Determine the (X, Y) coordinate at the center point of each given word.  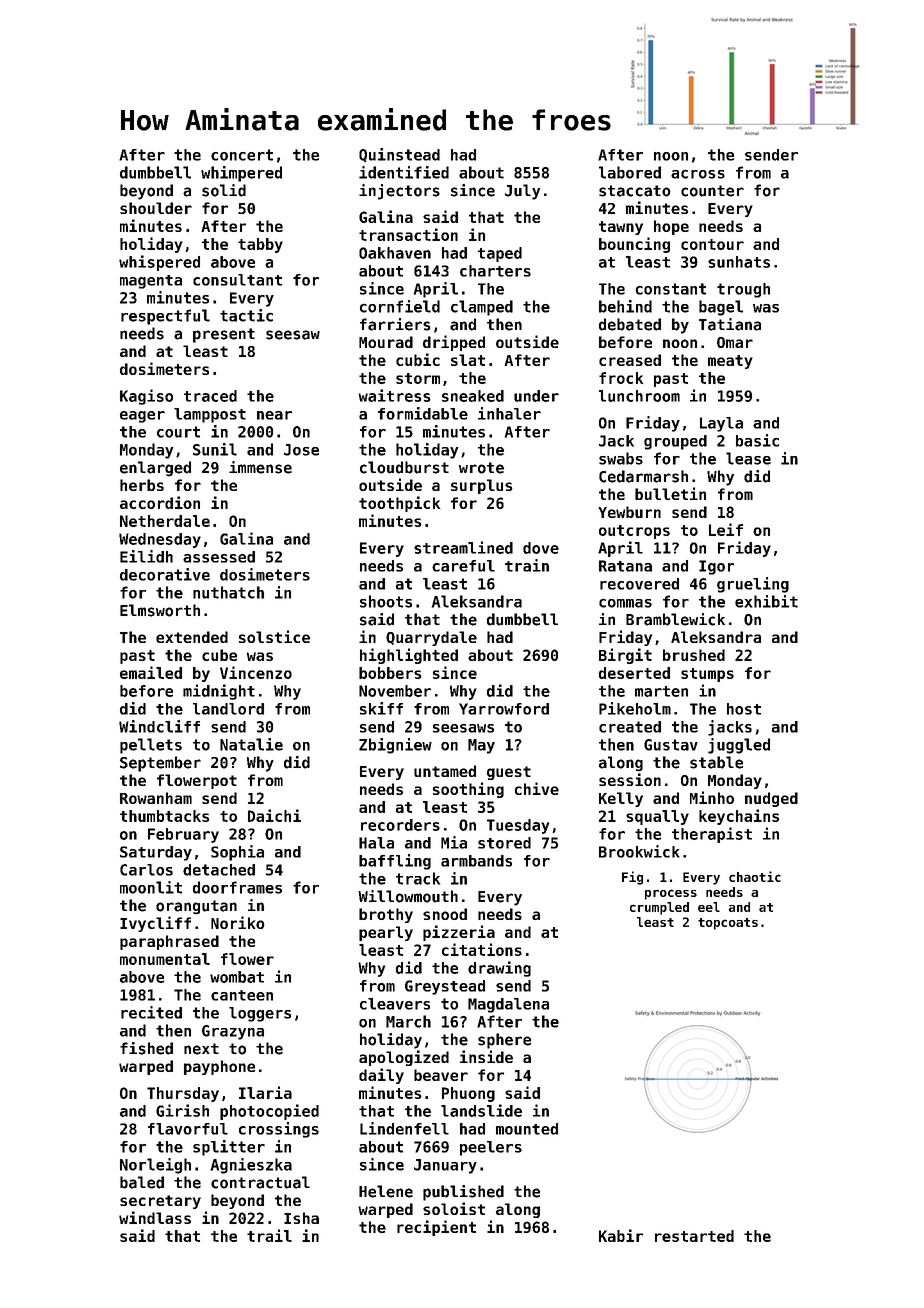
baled (142, 1182)
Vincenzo (256, 672)
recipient (436, 1228)
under (536, 396)
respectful (165, 317)
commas (625, 603)
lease (748, 458)
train (527, 565)
